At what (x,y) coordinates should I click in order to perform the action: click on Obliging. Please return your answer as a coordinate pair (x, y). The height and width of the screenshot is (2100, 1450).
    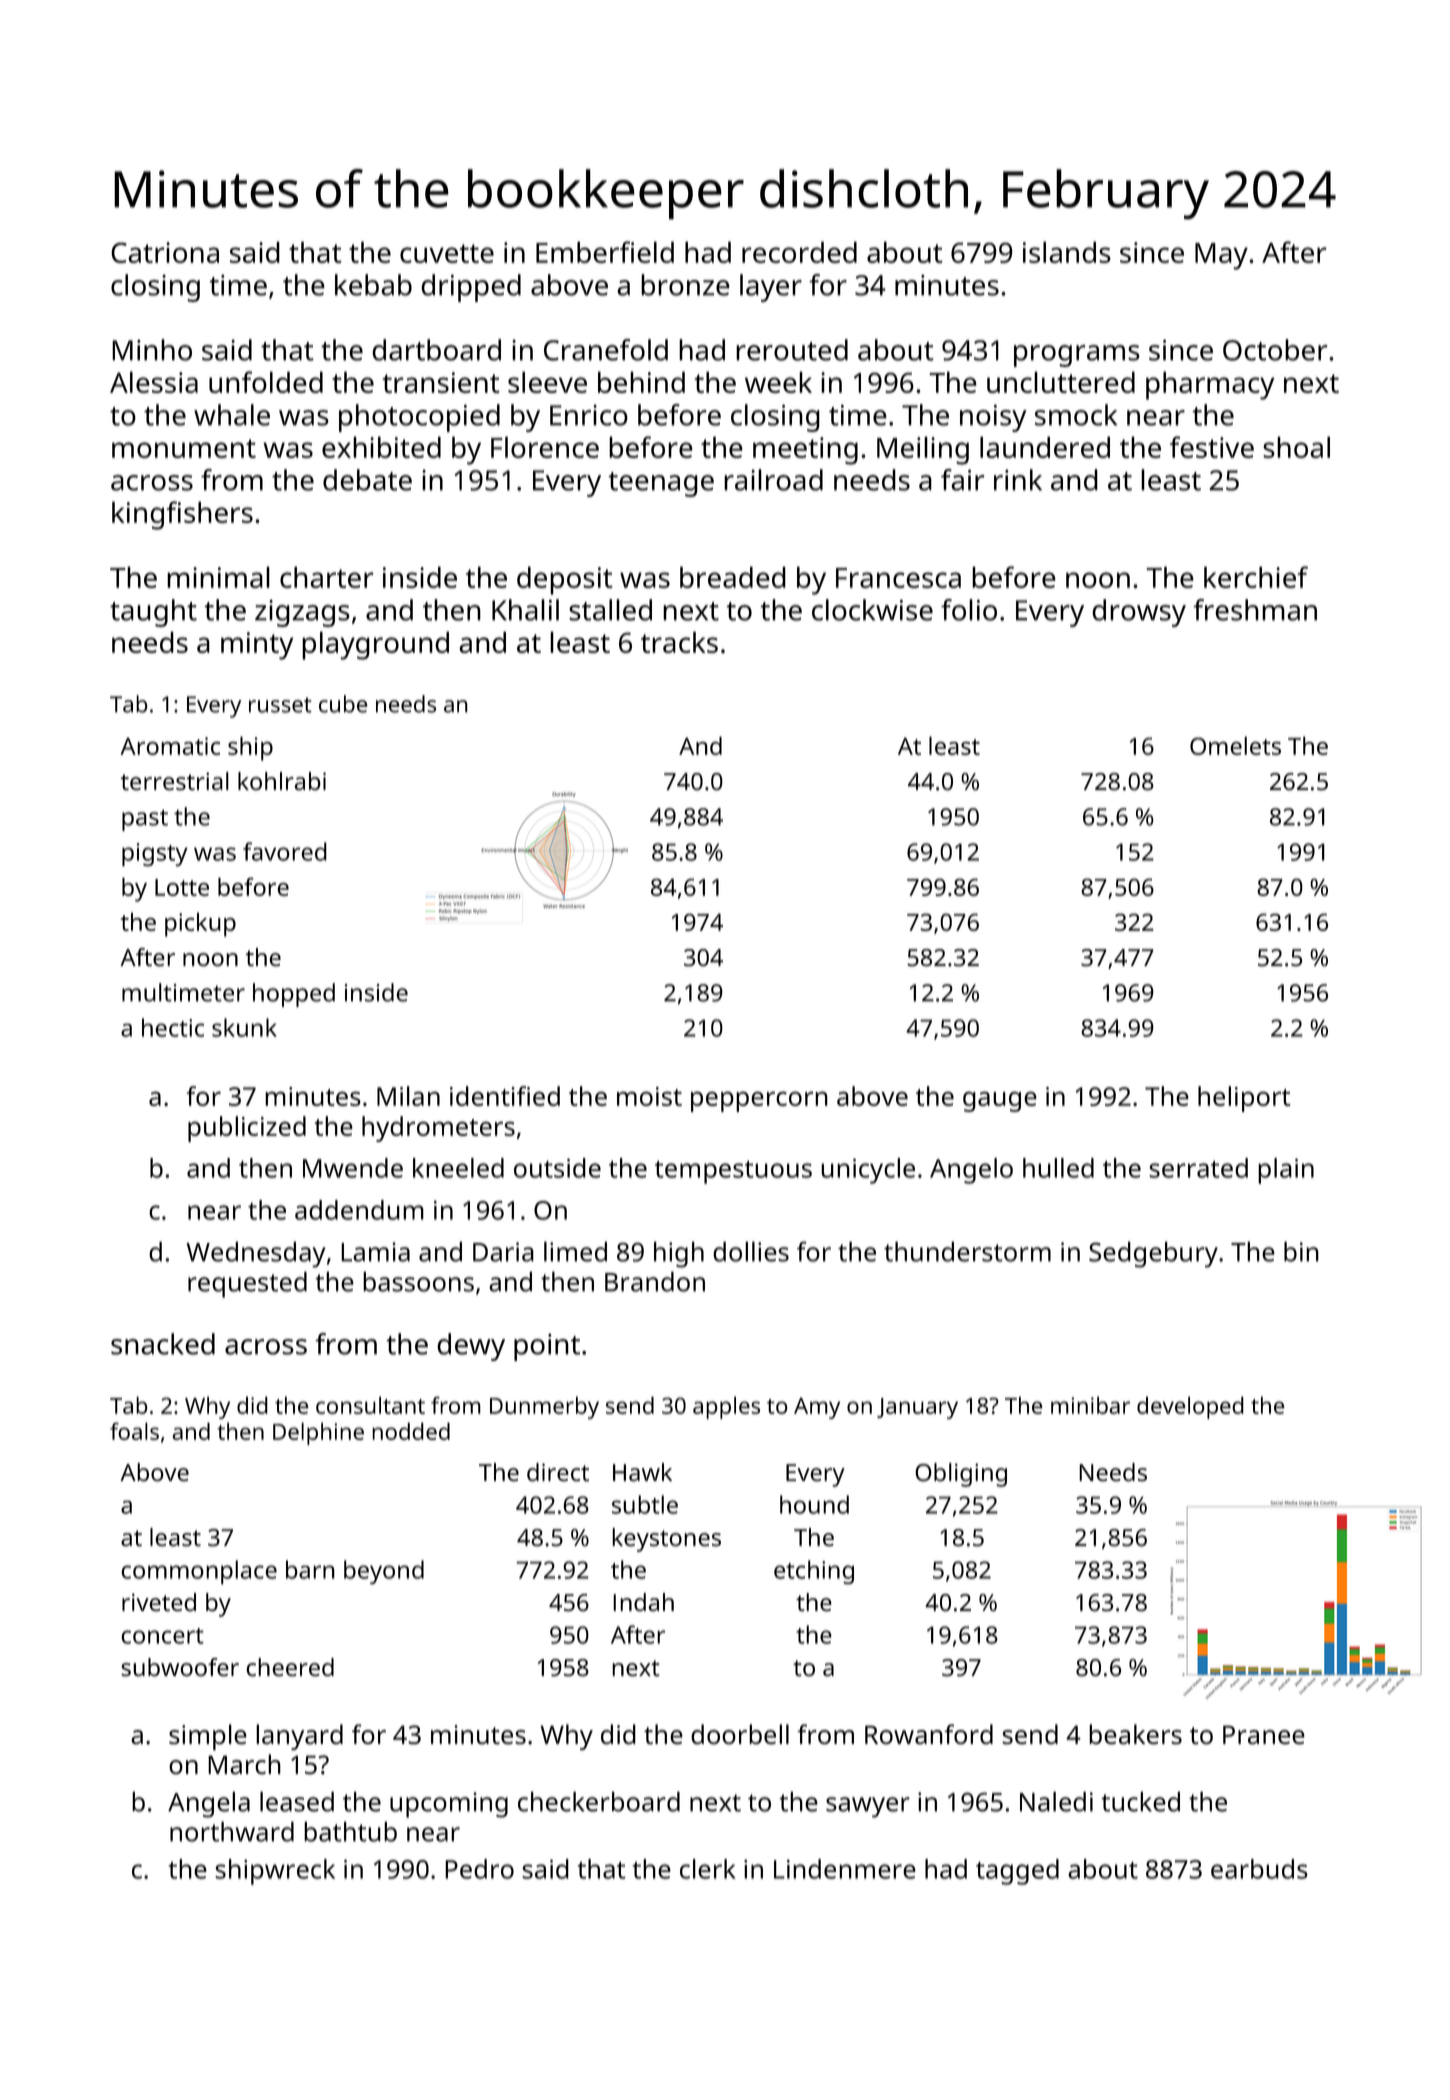
    Looking at the image, I should click on (961, 1475).
